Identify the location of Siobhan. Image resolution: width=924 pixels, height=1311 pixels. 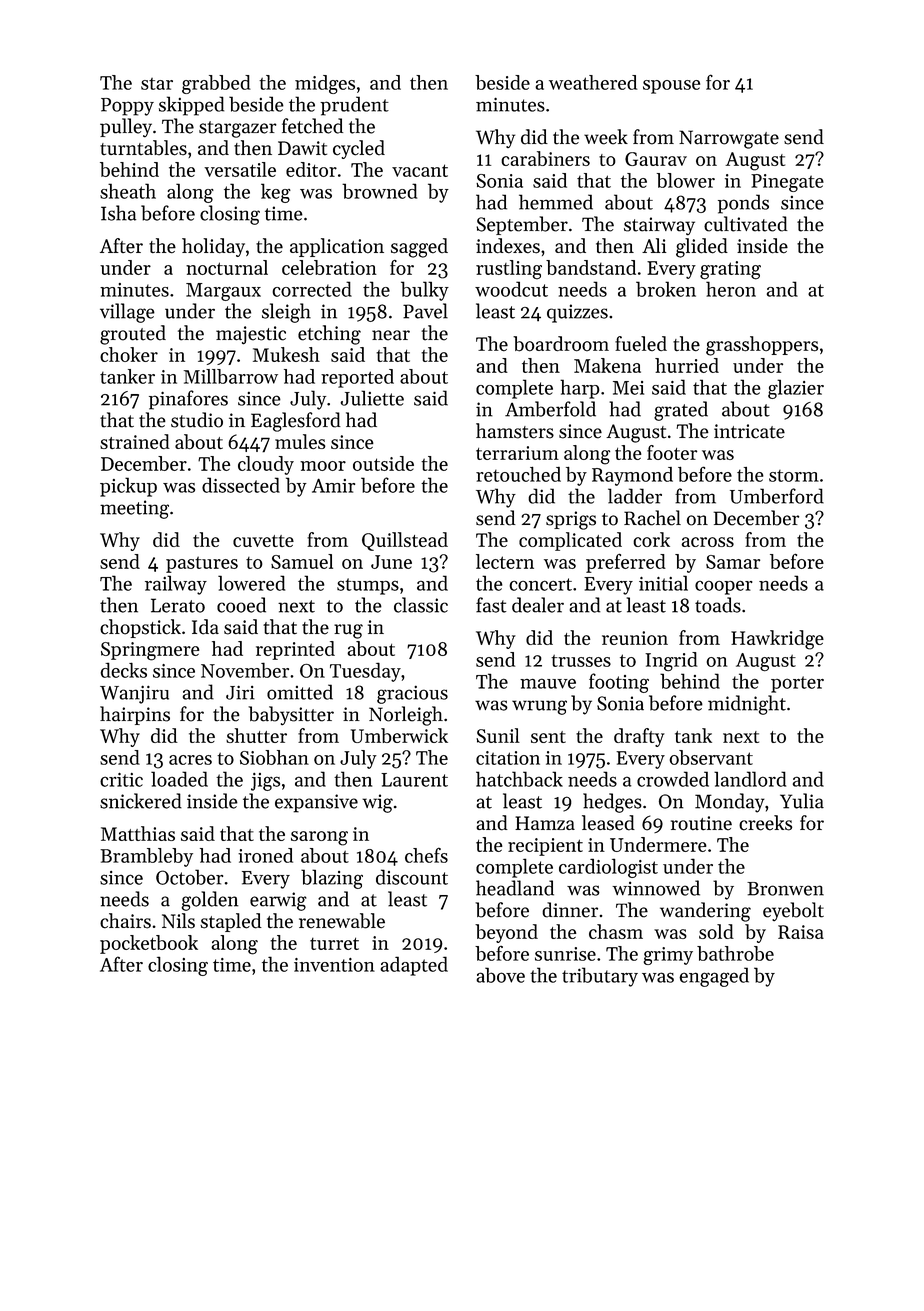
(274, 757).
